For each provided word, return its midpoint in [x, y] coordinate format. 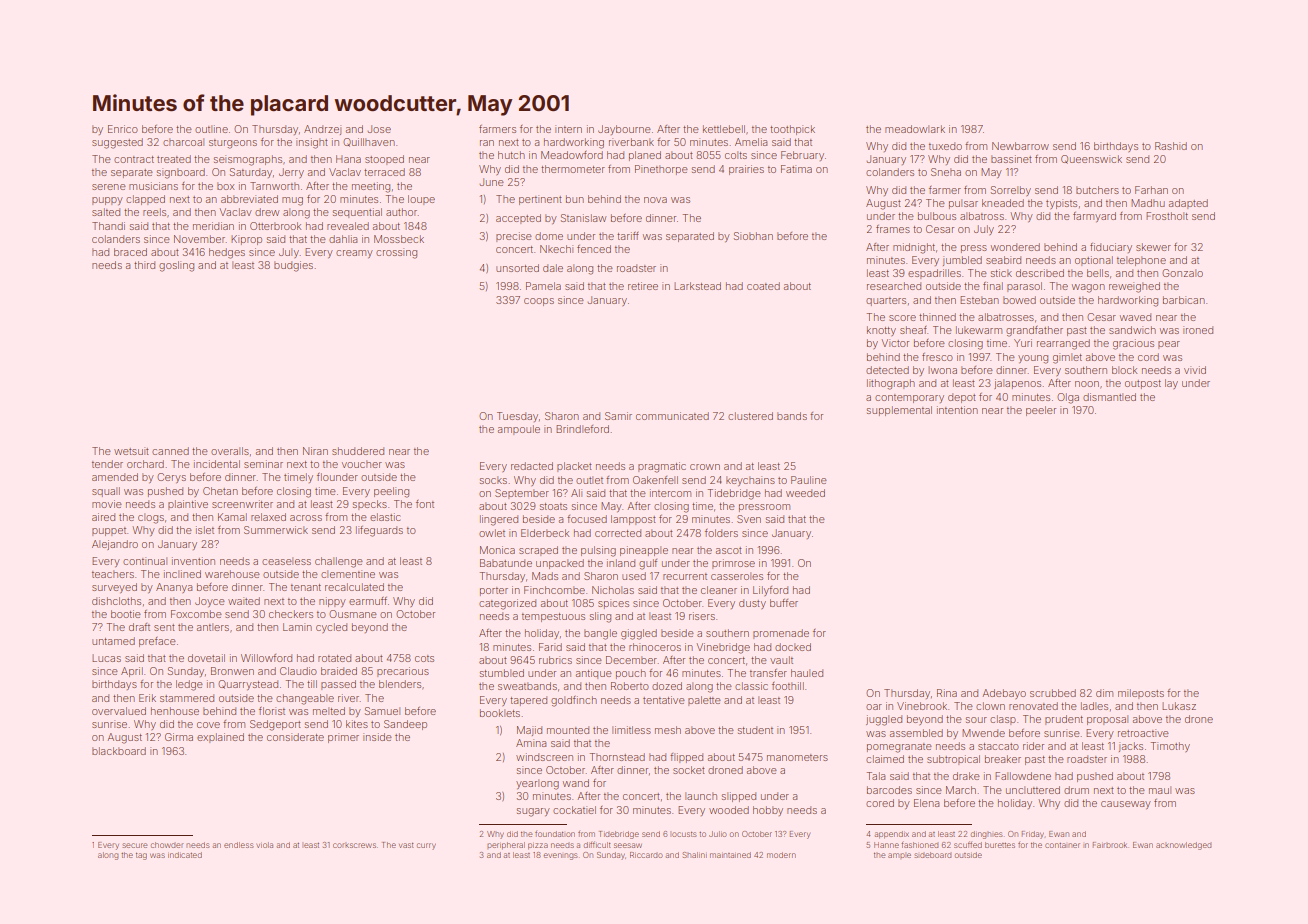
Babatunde [506, 563]
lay [1171, 384]
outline [211, 129]
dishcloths [116, 601]
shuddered [358, 451]
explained [220, 738]
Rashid [1171, 146]
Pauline [809, 480]
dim [1104, 693]
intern [568, 129]
